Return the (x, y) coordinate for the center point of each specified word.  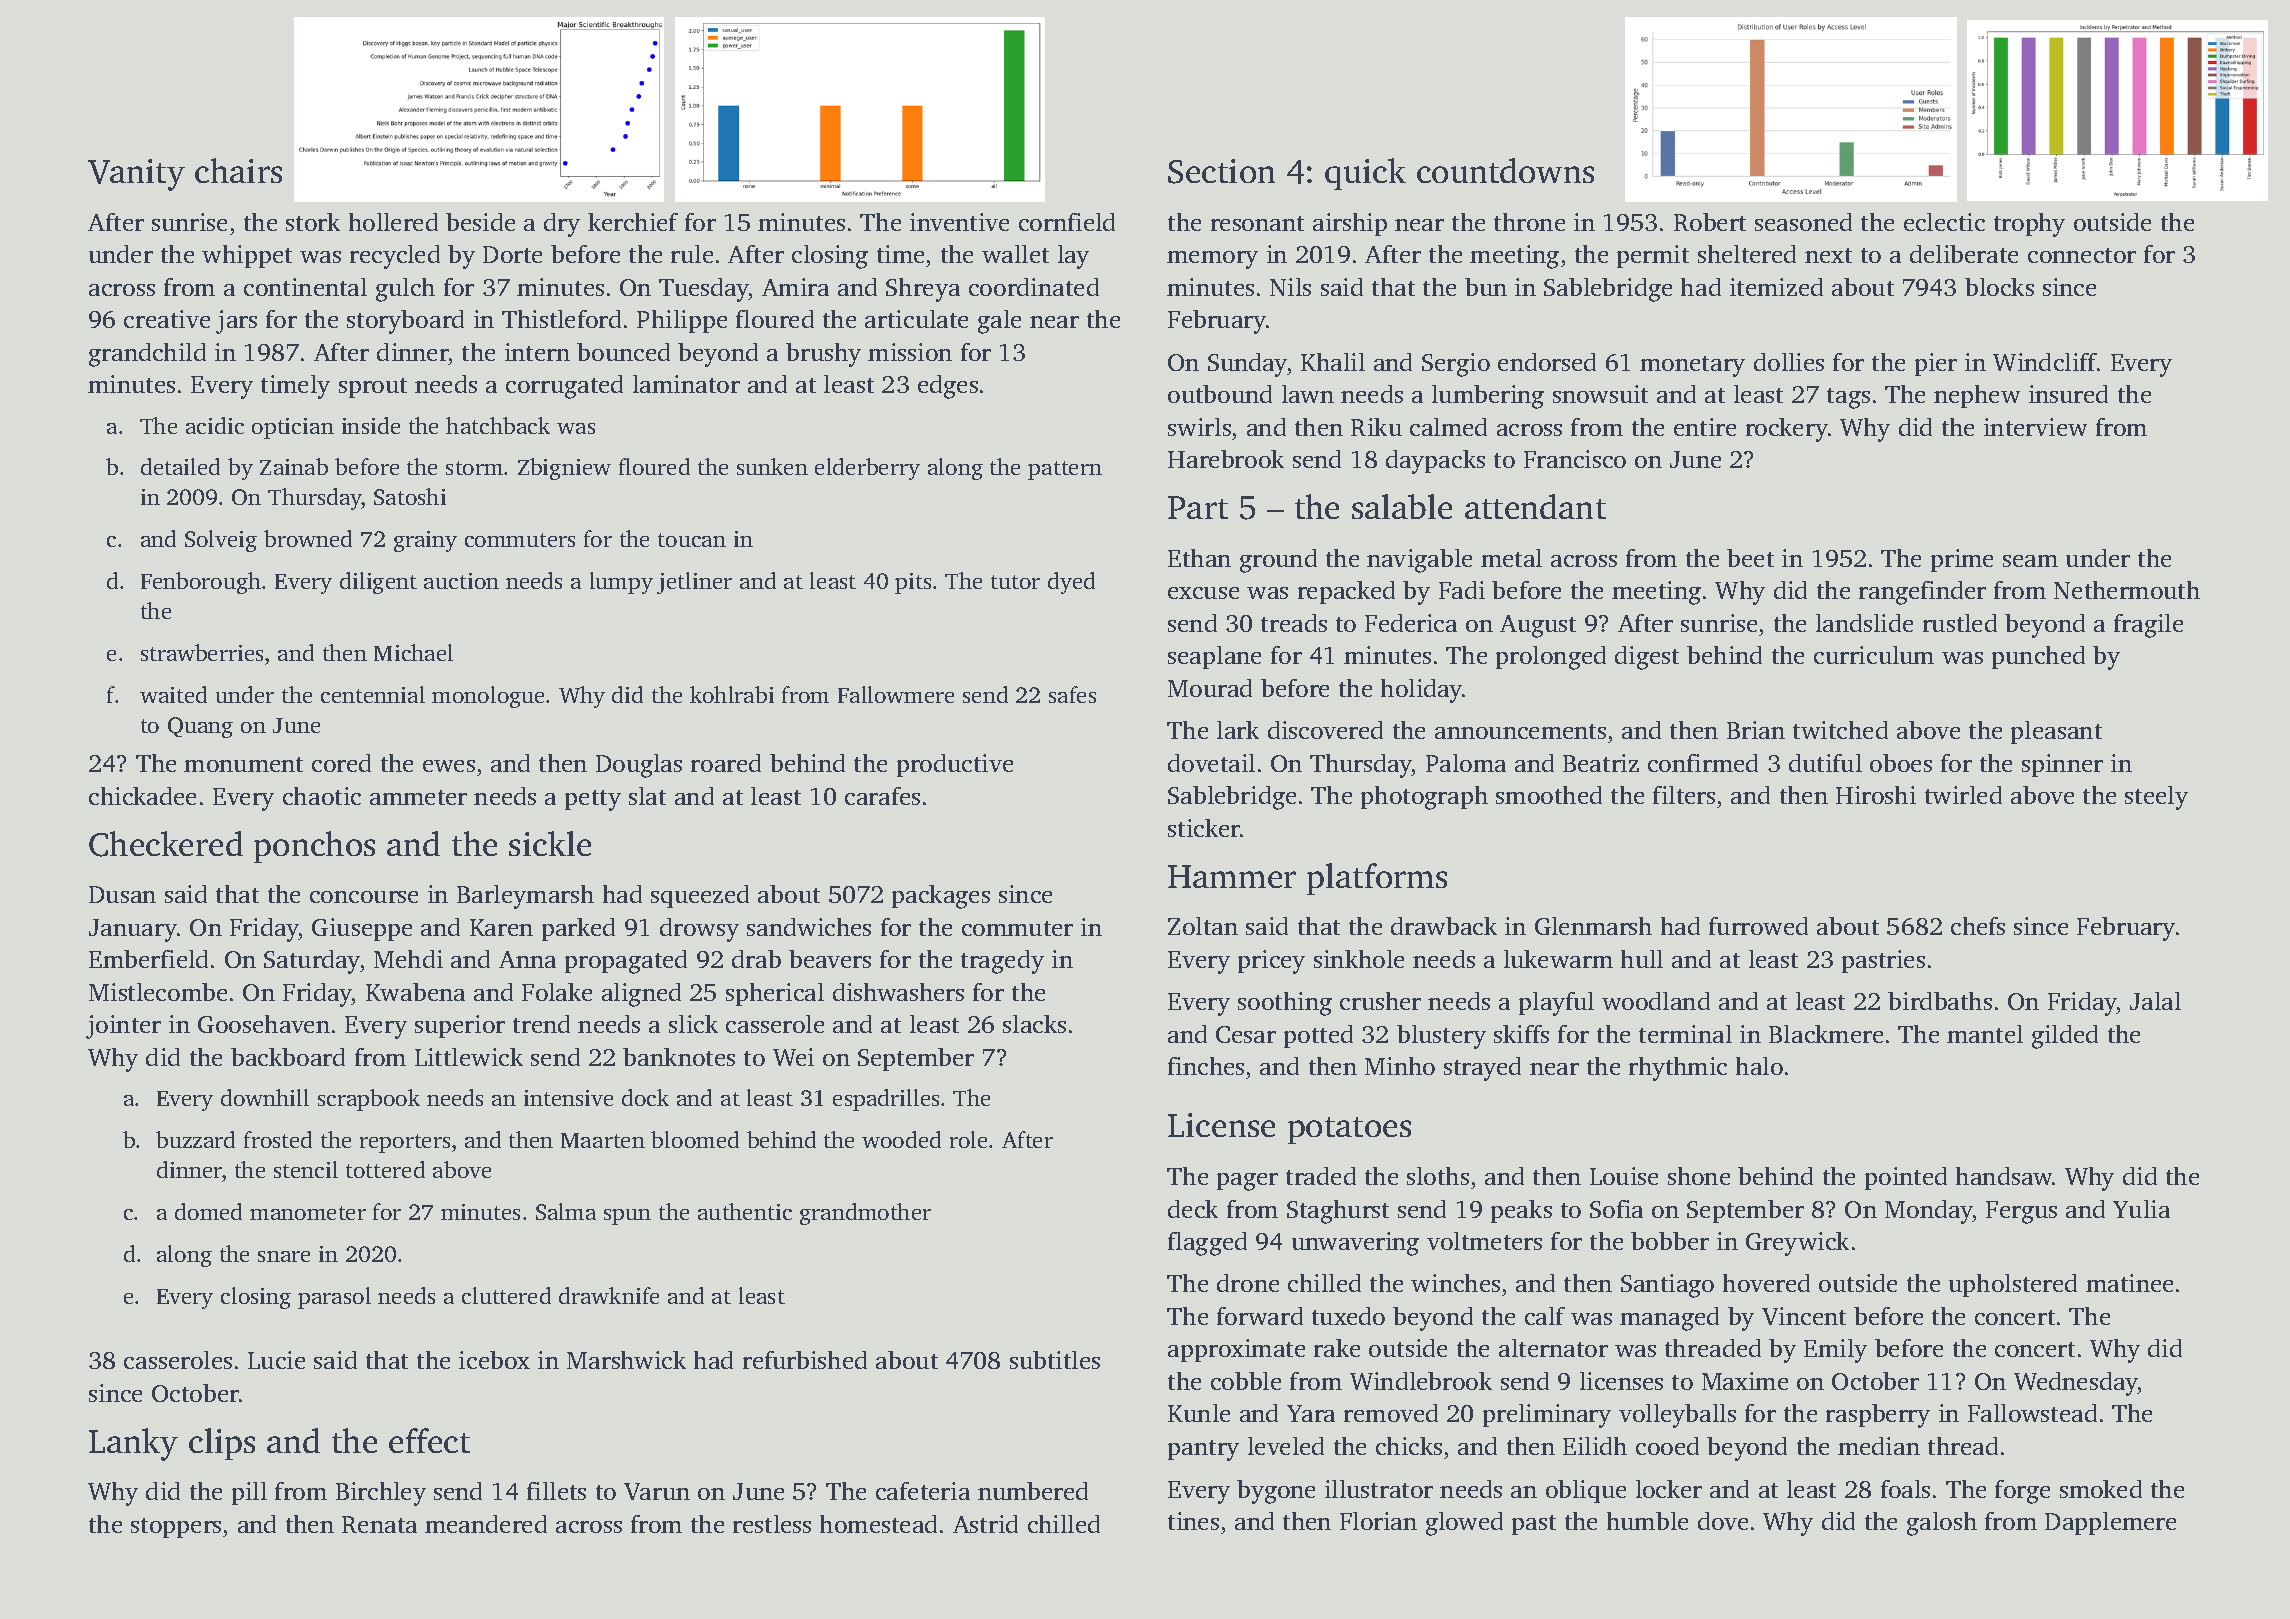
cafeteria (923, 1491)
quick (1365, 174)
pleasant (2056, 732)
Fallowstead (2032, 1413)
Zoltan (1203, 926)
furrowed (1758, 926)
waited (173, 694)
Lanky (133, 1444)
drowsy (699, 930)
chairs (238, 170)
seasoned (1803, 222)
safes (1072, 694)
